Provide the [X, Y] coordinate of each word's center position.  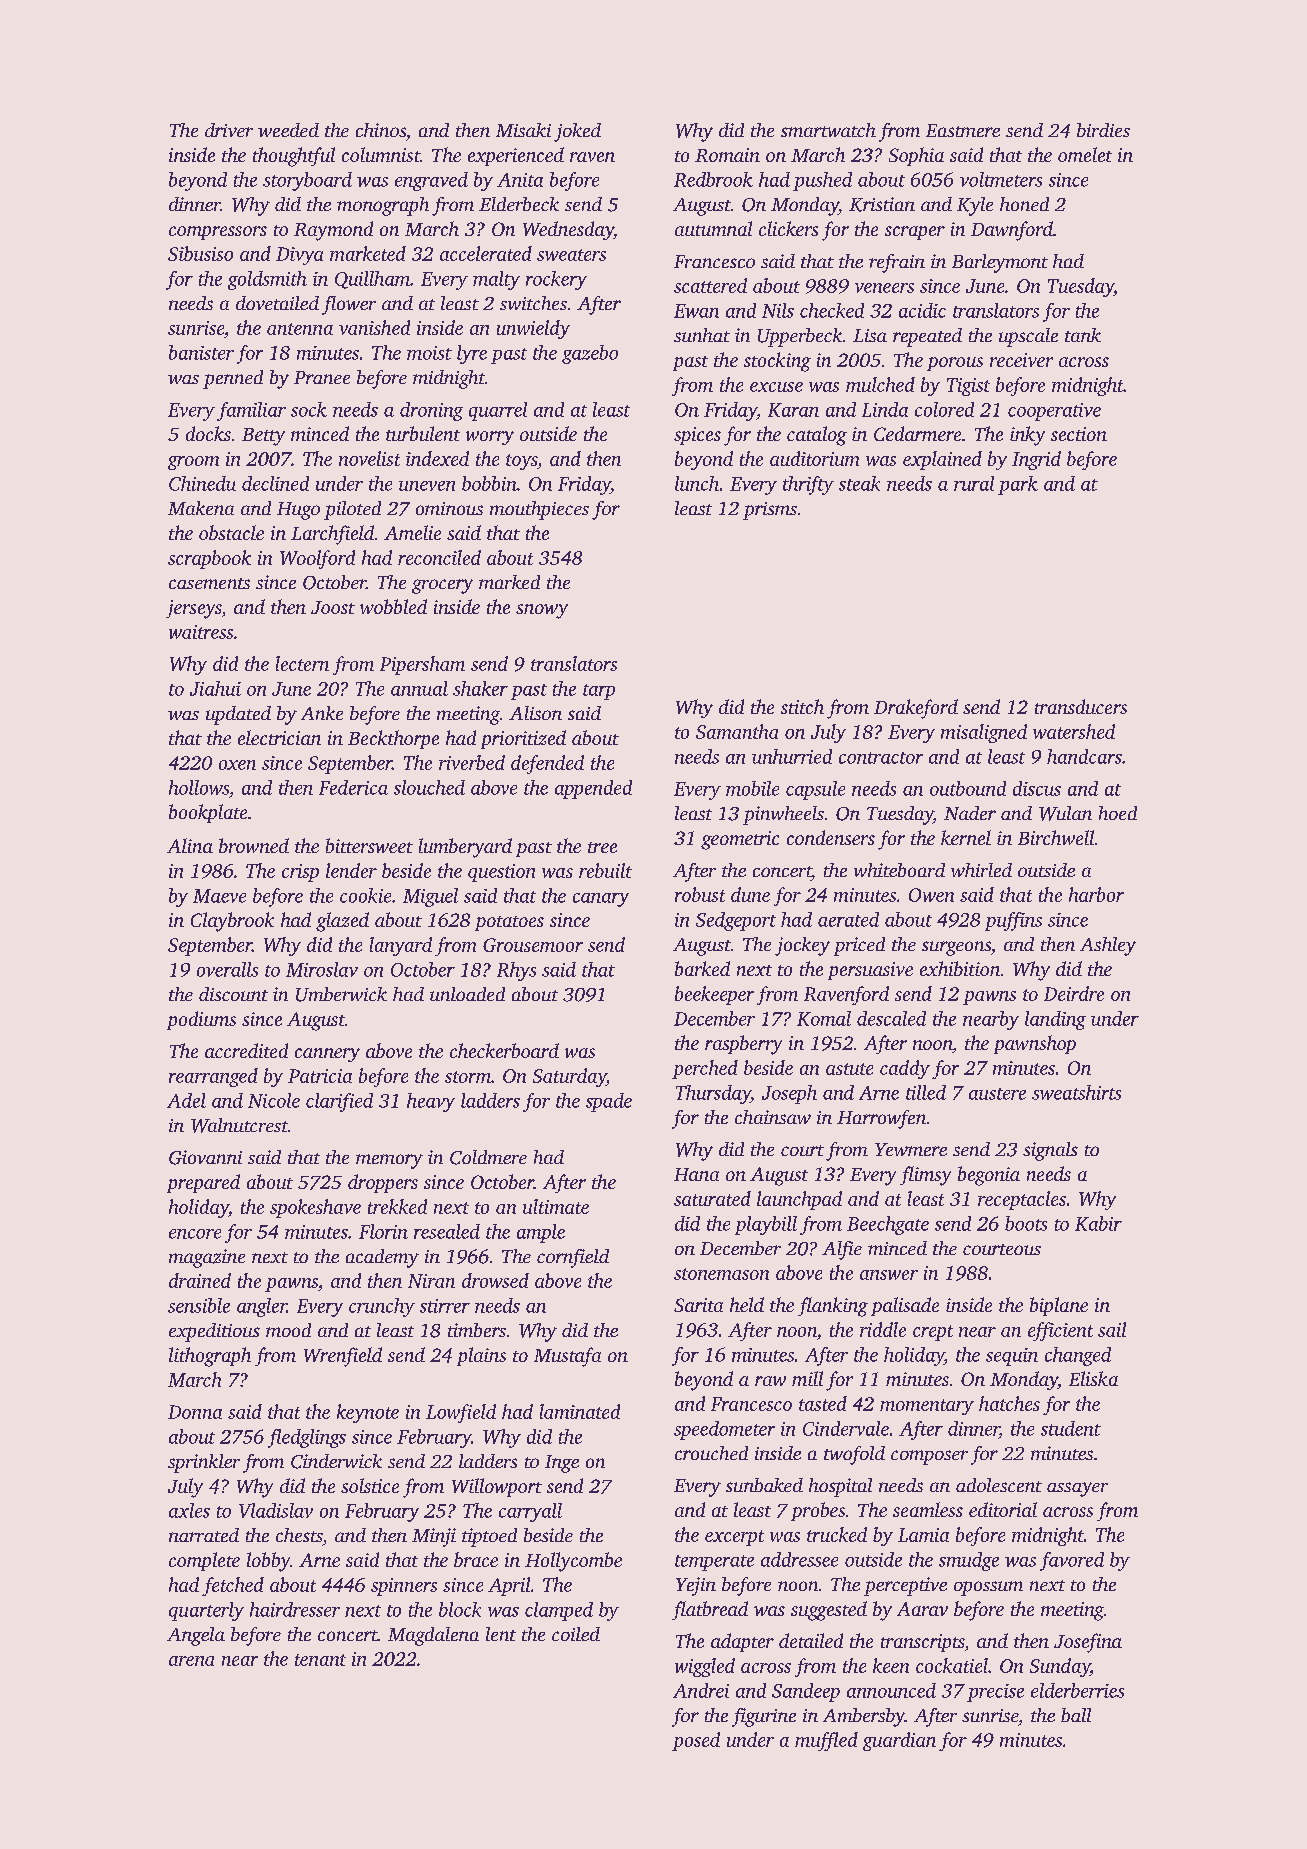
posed [696, 1741]
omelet [1085, 154]
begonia [989, 1176]
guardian [899, 1741]
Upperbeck [800, 337]
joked [577, 132]
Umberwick [341, 994]
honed [1024, 204]
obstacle [231, 532]
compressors [218, 233]
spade [609, 1102]
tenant [320, 1660]
